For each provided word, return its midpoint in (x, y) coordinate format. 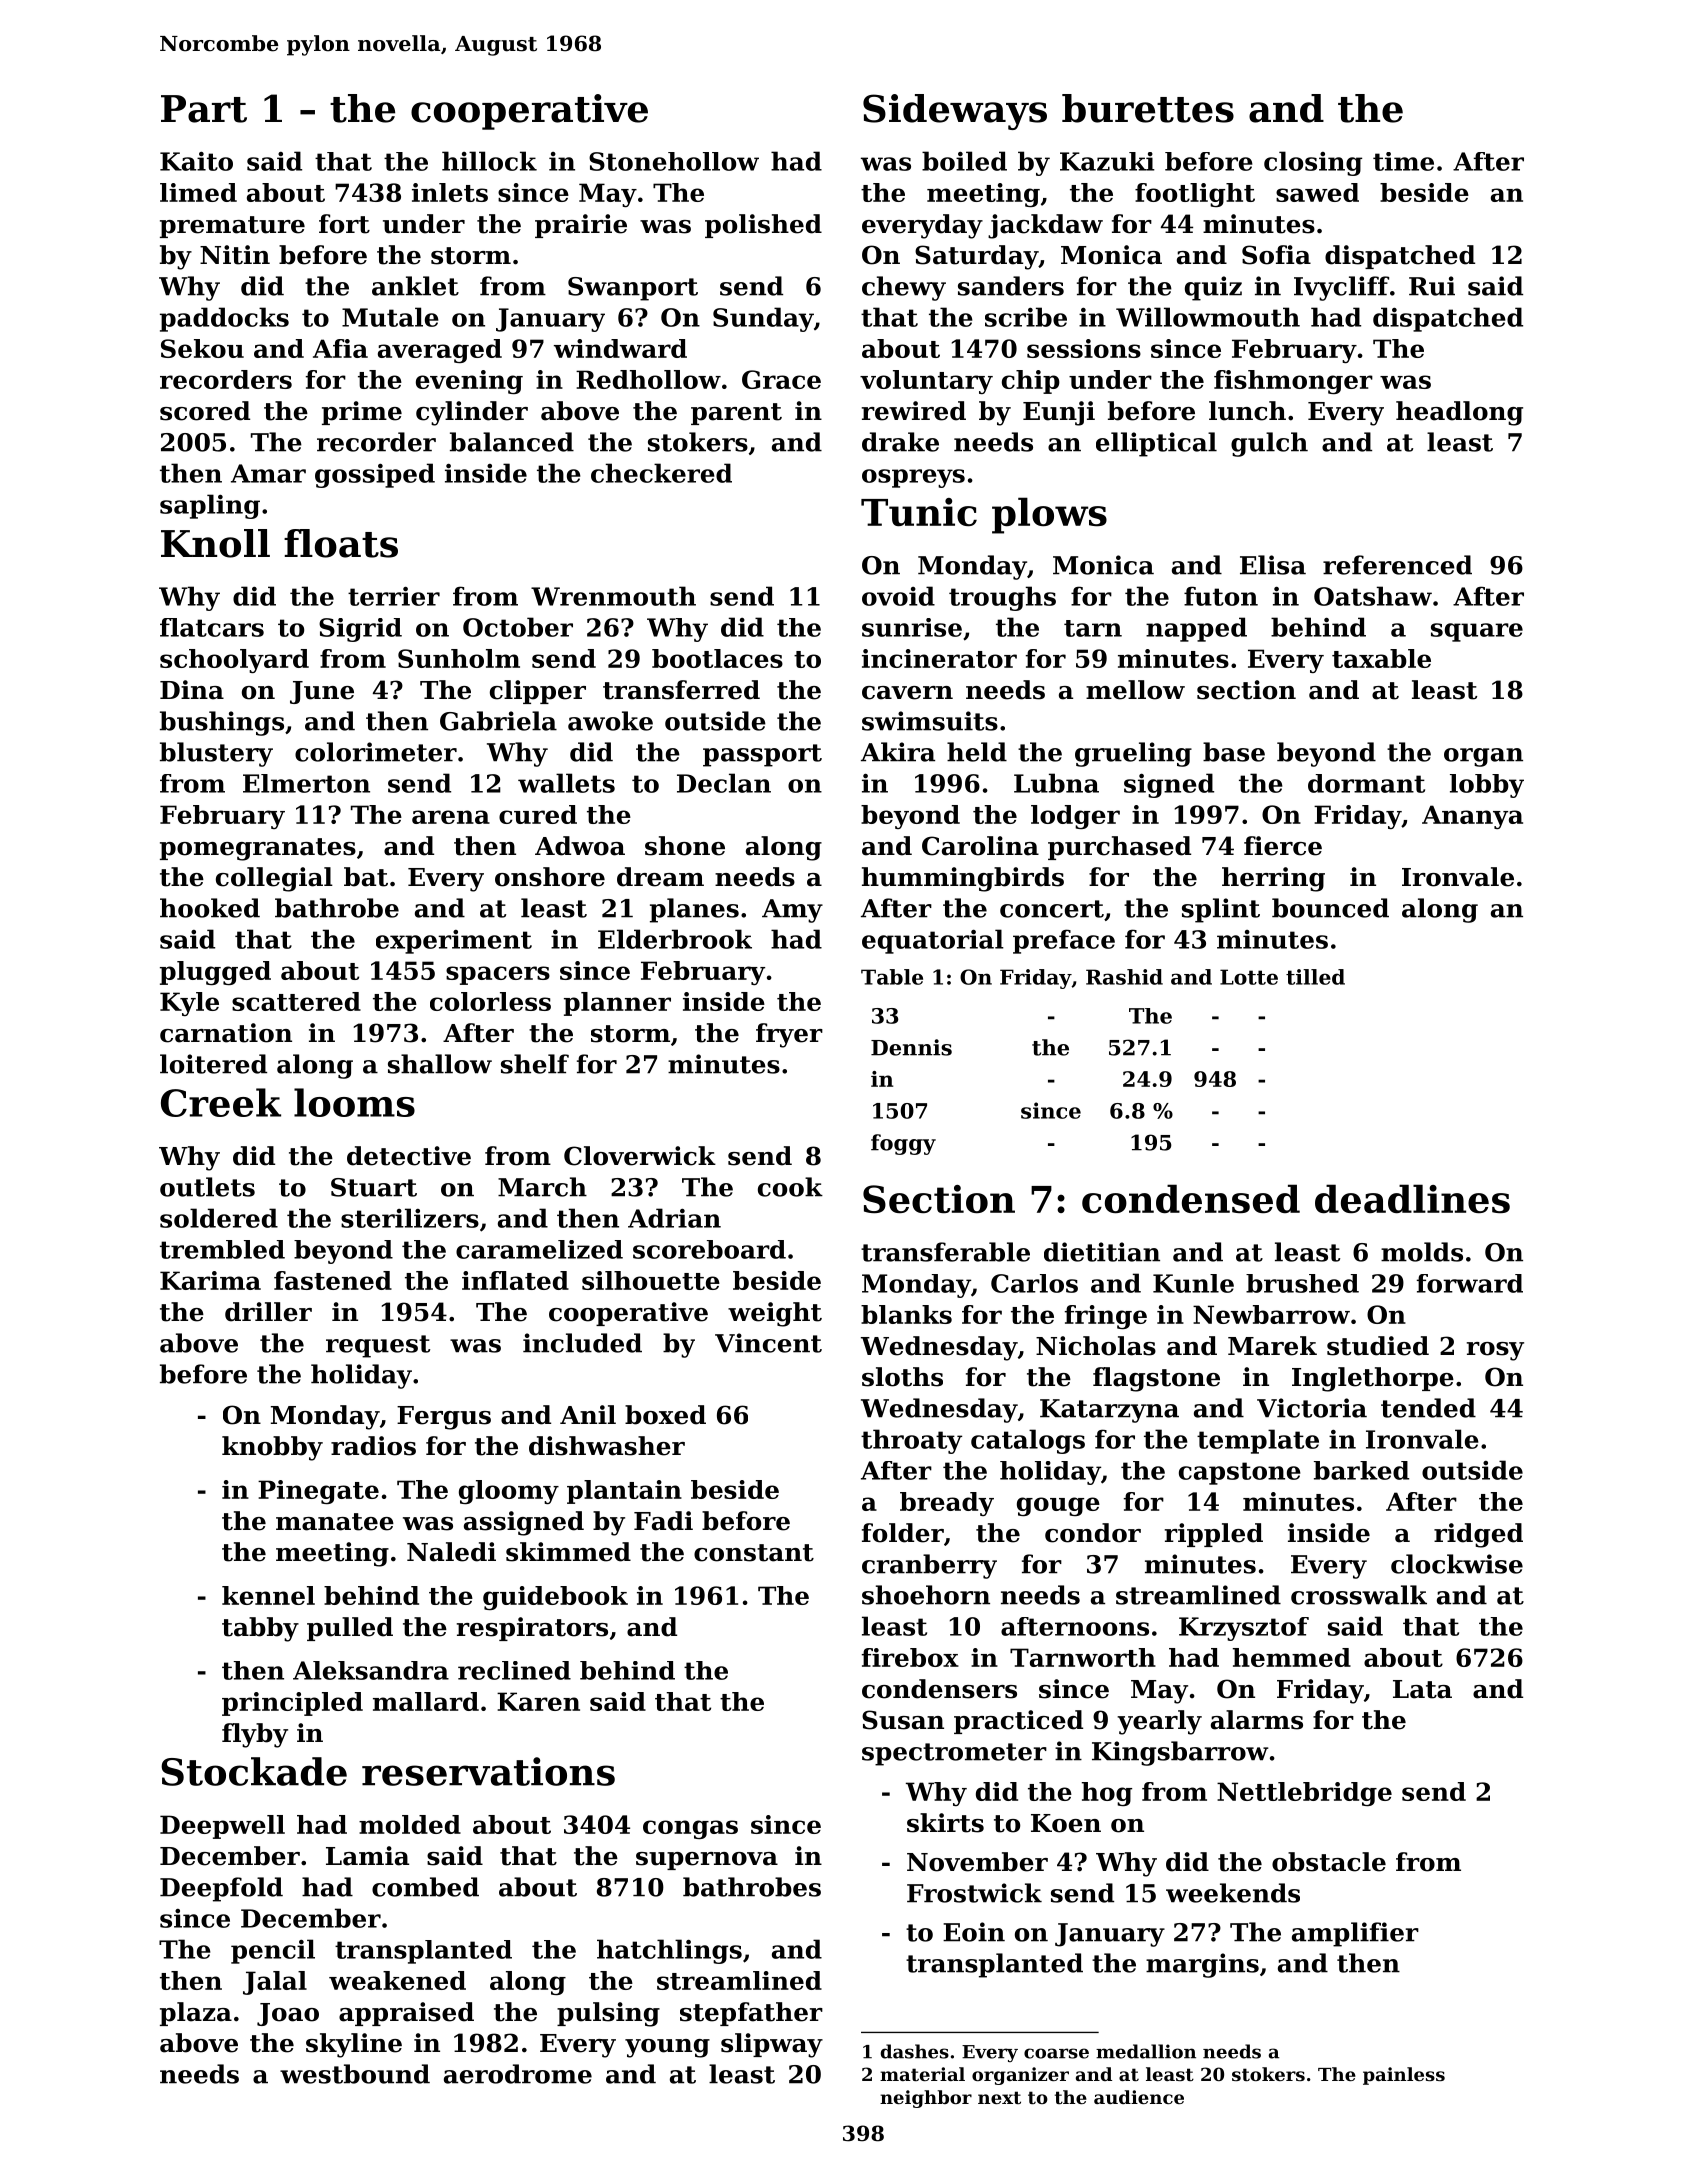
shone (685, 846)
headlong (1459, 413)
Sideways (955, 112)
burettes (1148, 108)
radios (373, 1446)
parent (736, 414)
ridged (1478, 1535)
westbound (355, 2074)
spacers (498, 975)
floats (341, 543)
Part (204, 109)
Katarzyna (1109, 1411)
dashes (915, 2051)
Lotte (1249, 977)
